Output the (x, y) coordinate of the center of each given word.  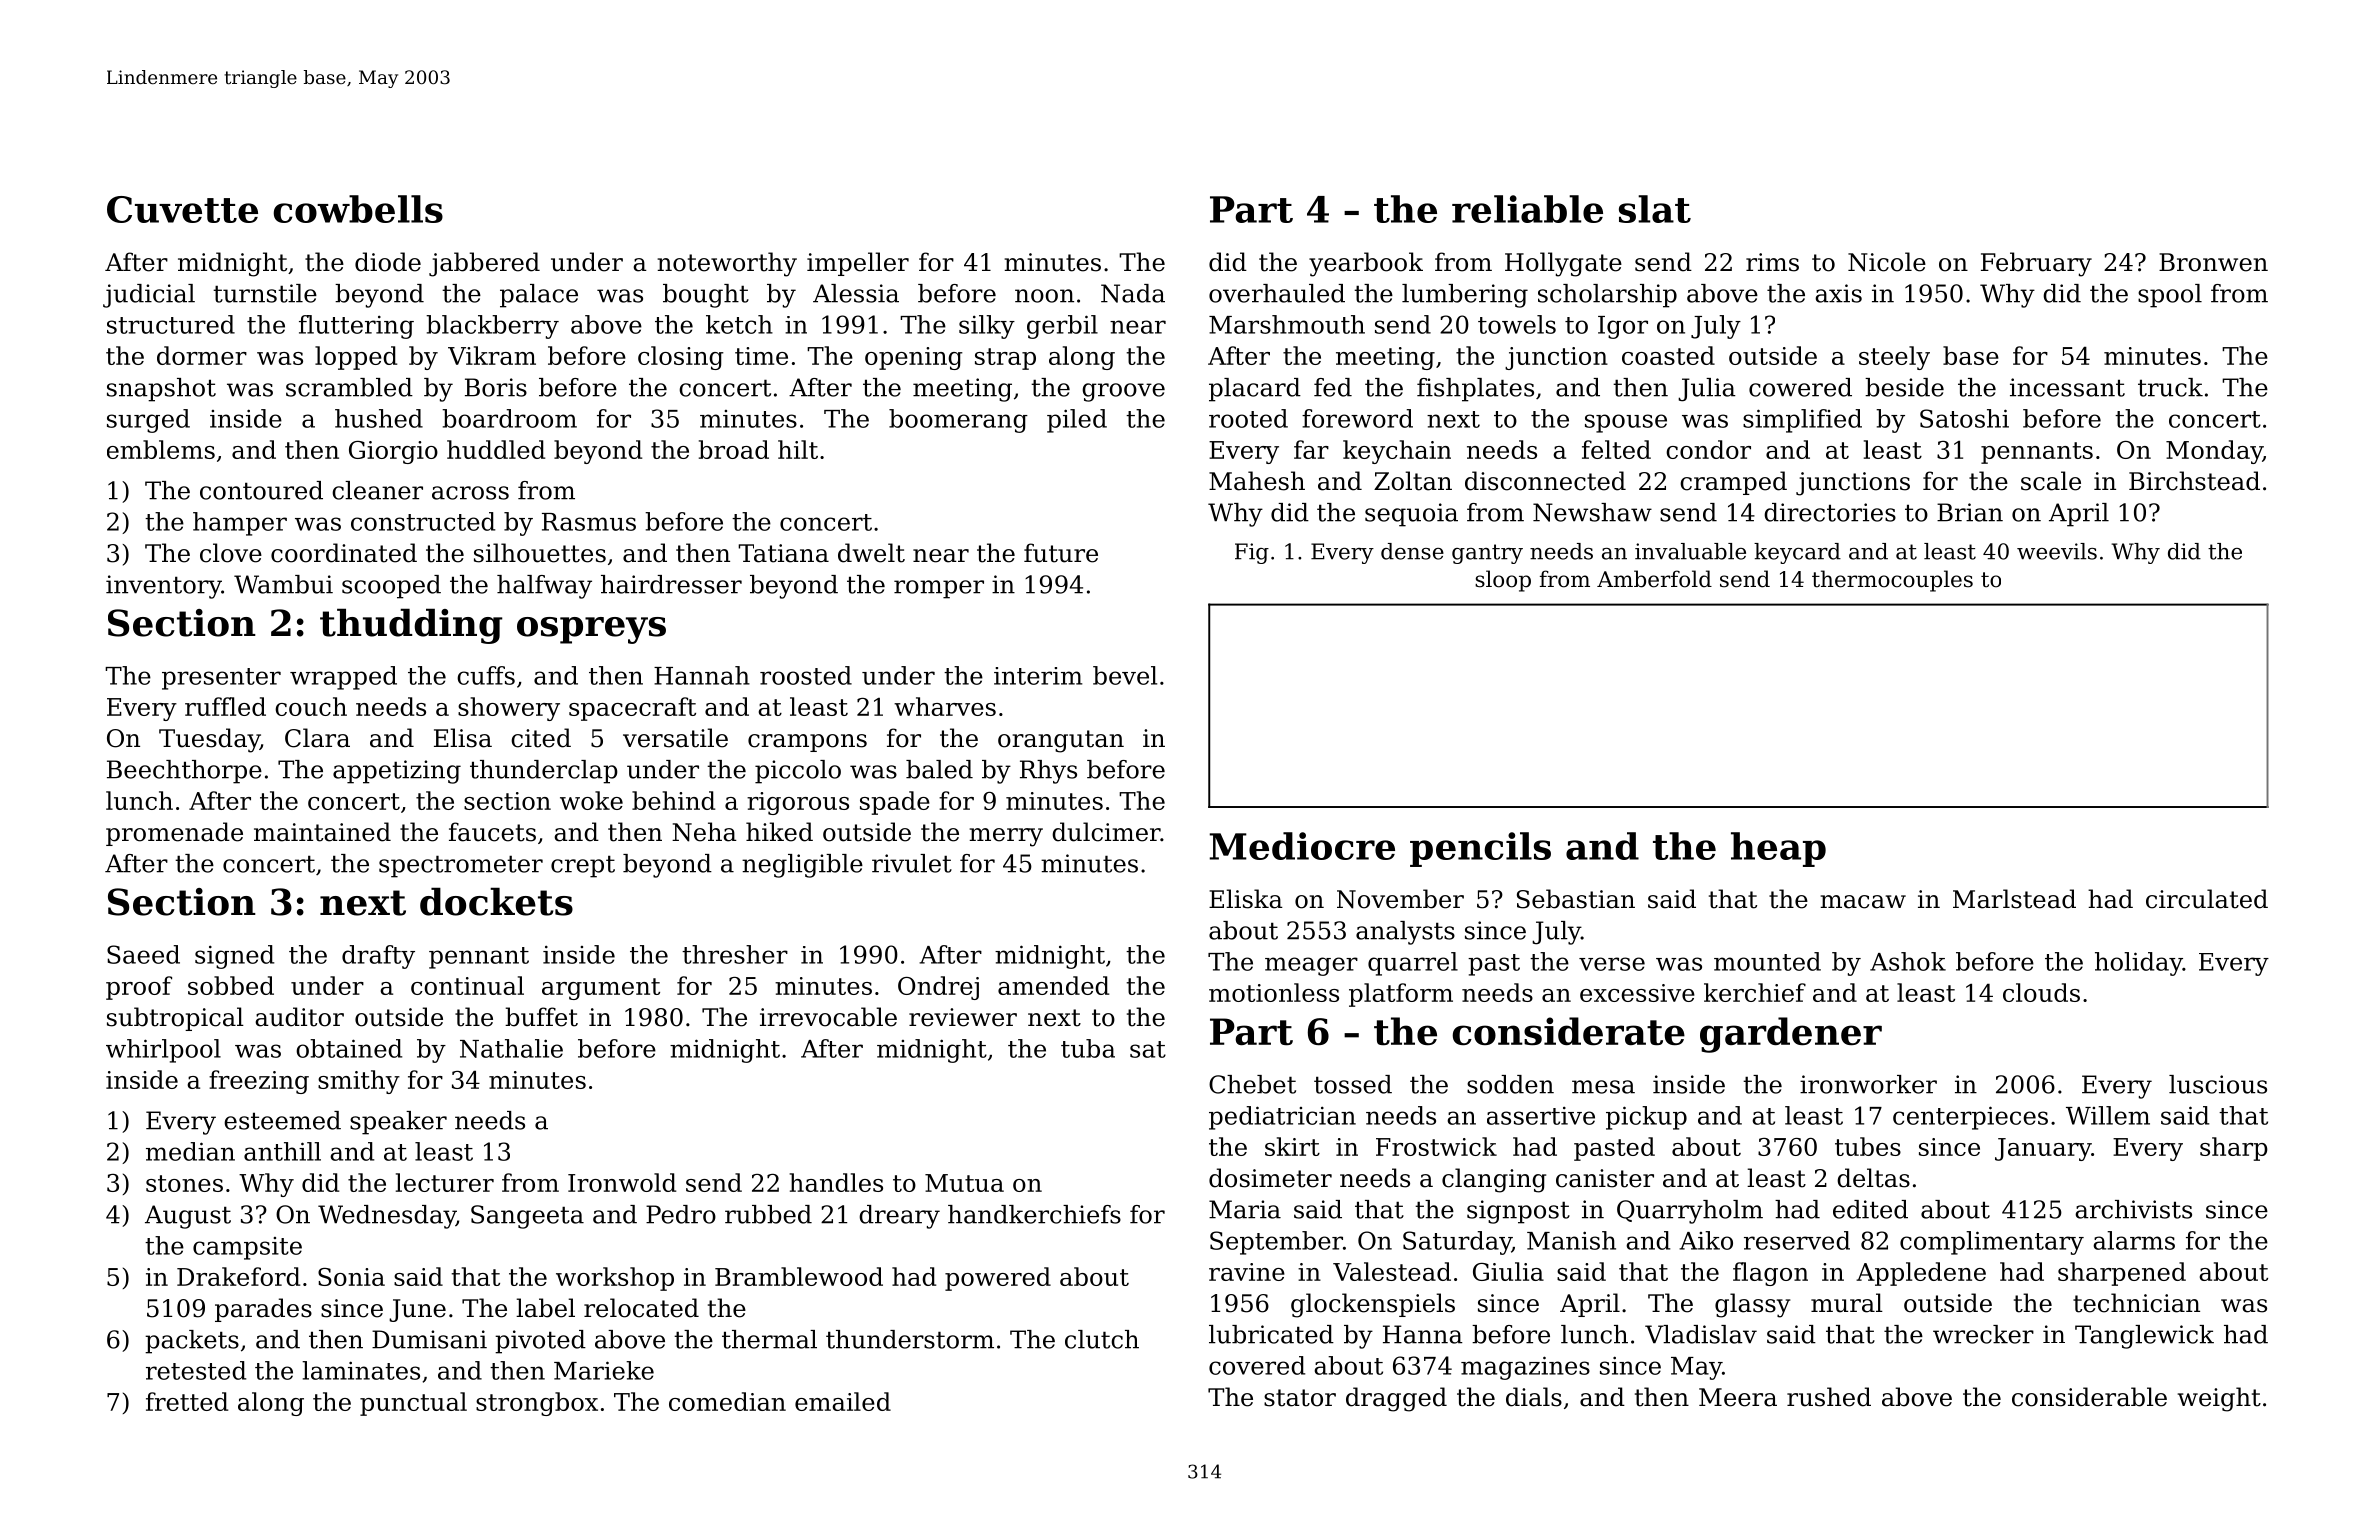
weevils (2057, 551)
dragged (1396, 1399)
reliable (1527, 209)
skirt (1292, 1146)
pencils (1480, 849)
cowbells (358, 209)
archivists (2133, 1209)
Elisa (463, 738)
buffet (541, 1017)
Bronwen (2213, 262)
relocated (641, 1308)
